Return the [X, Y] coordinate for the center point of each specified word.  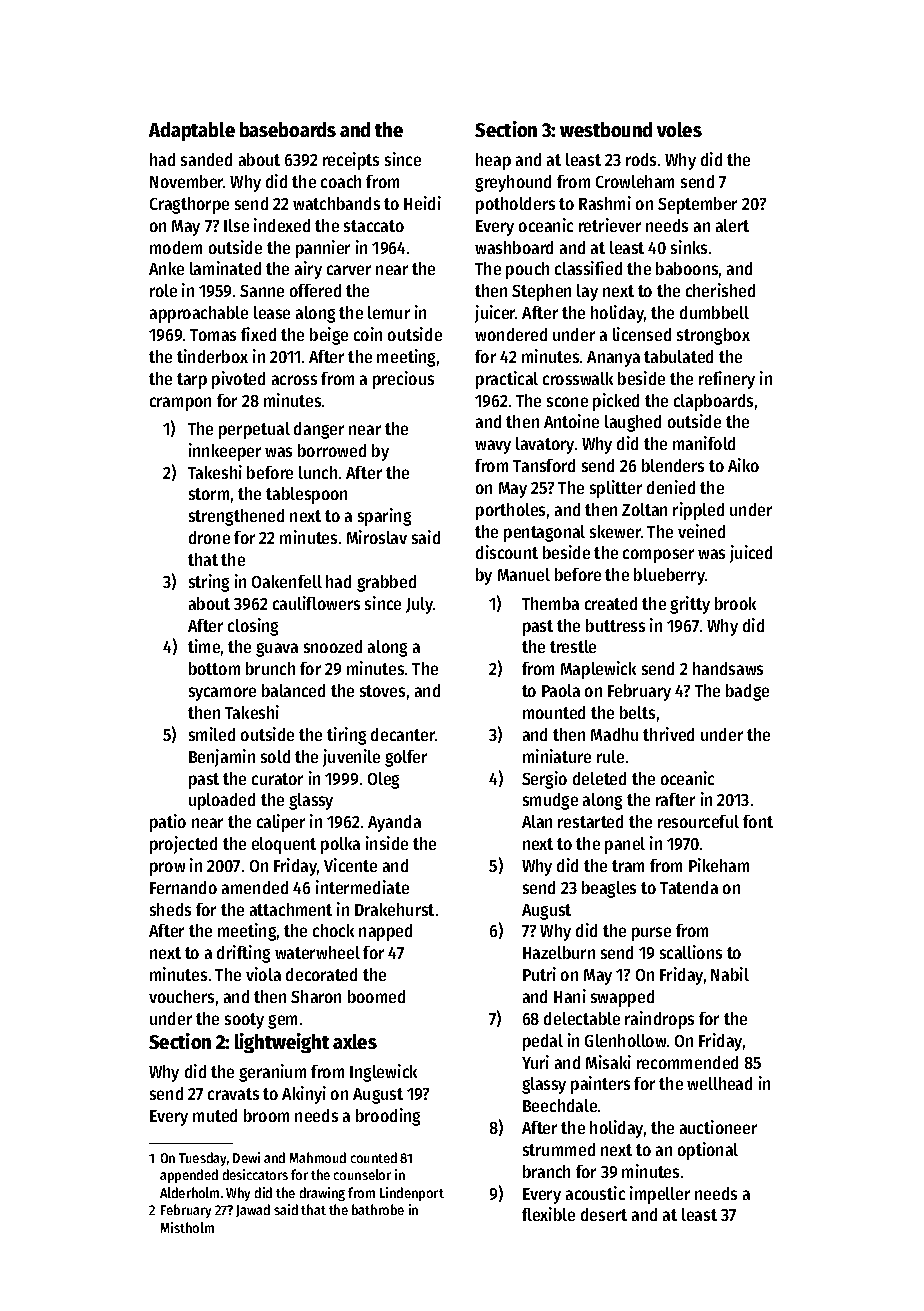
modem [176, 247]
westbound [606, 129]
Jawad [253, 1210]
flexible [548, 1214]
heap [493, 161]
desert [604, 1214]
